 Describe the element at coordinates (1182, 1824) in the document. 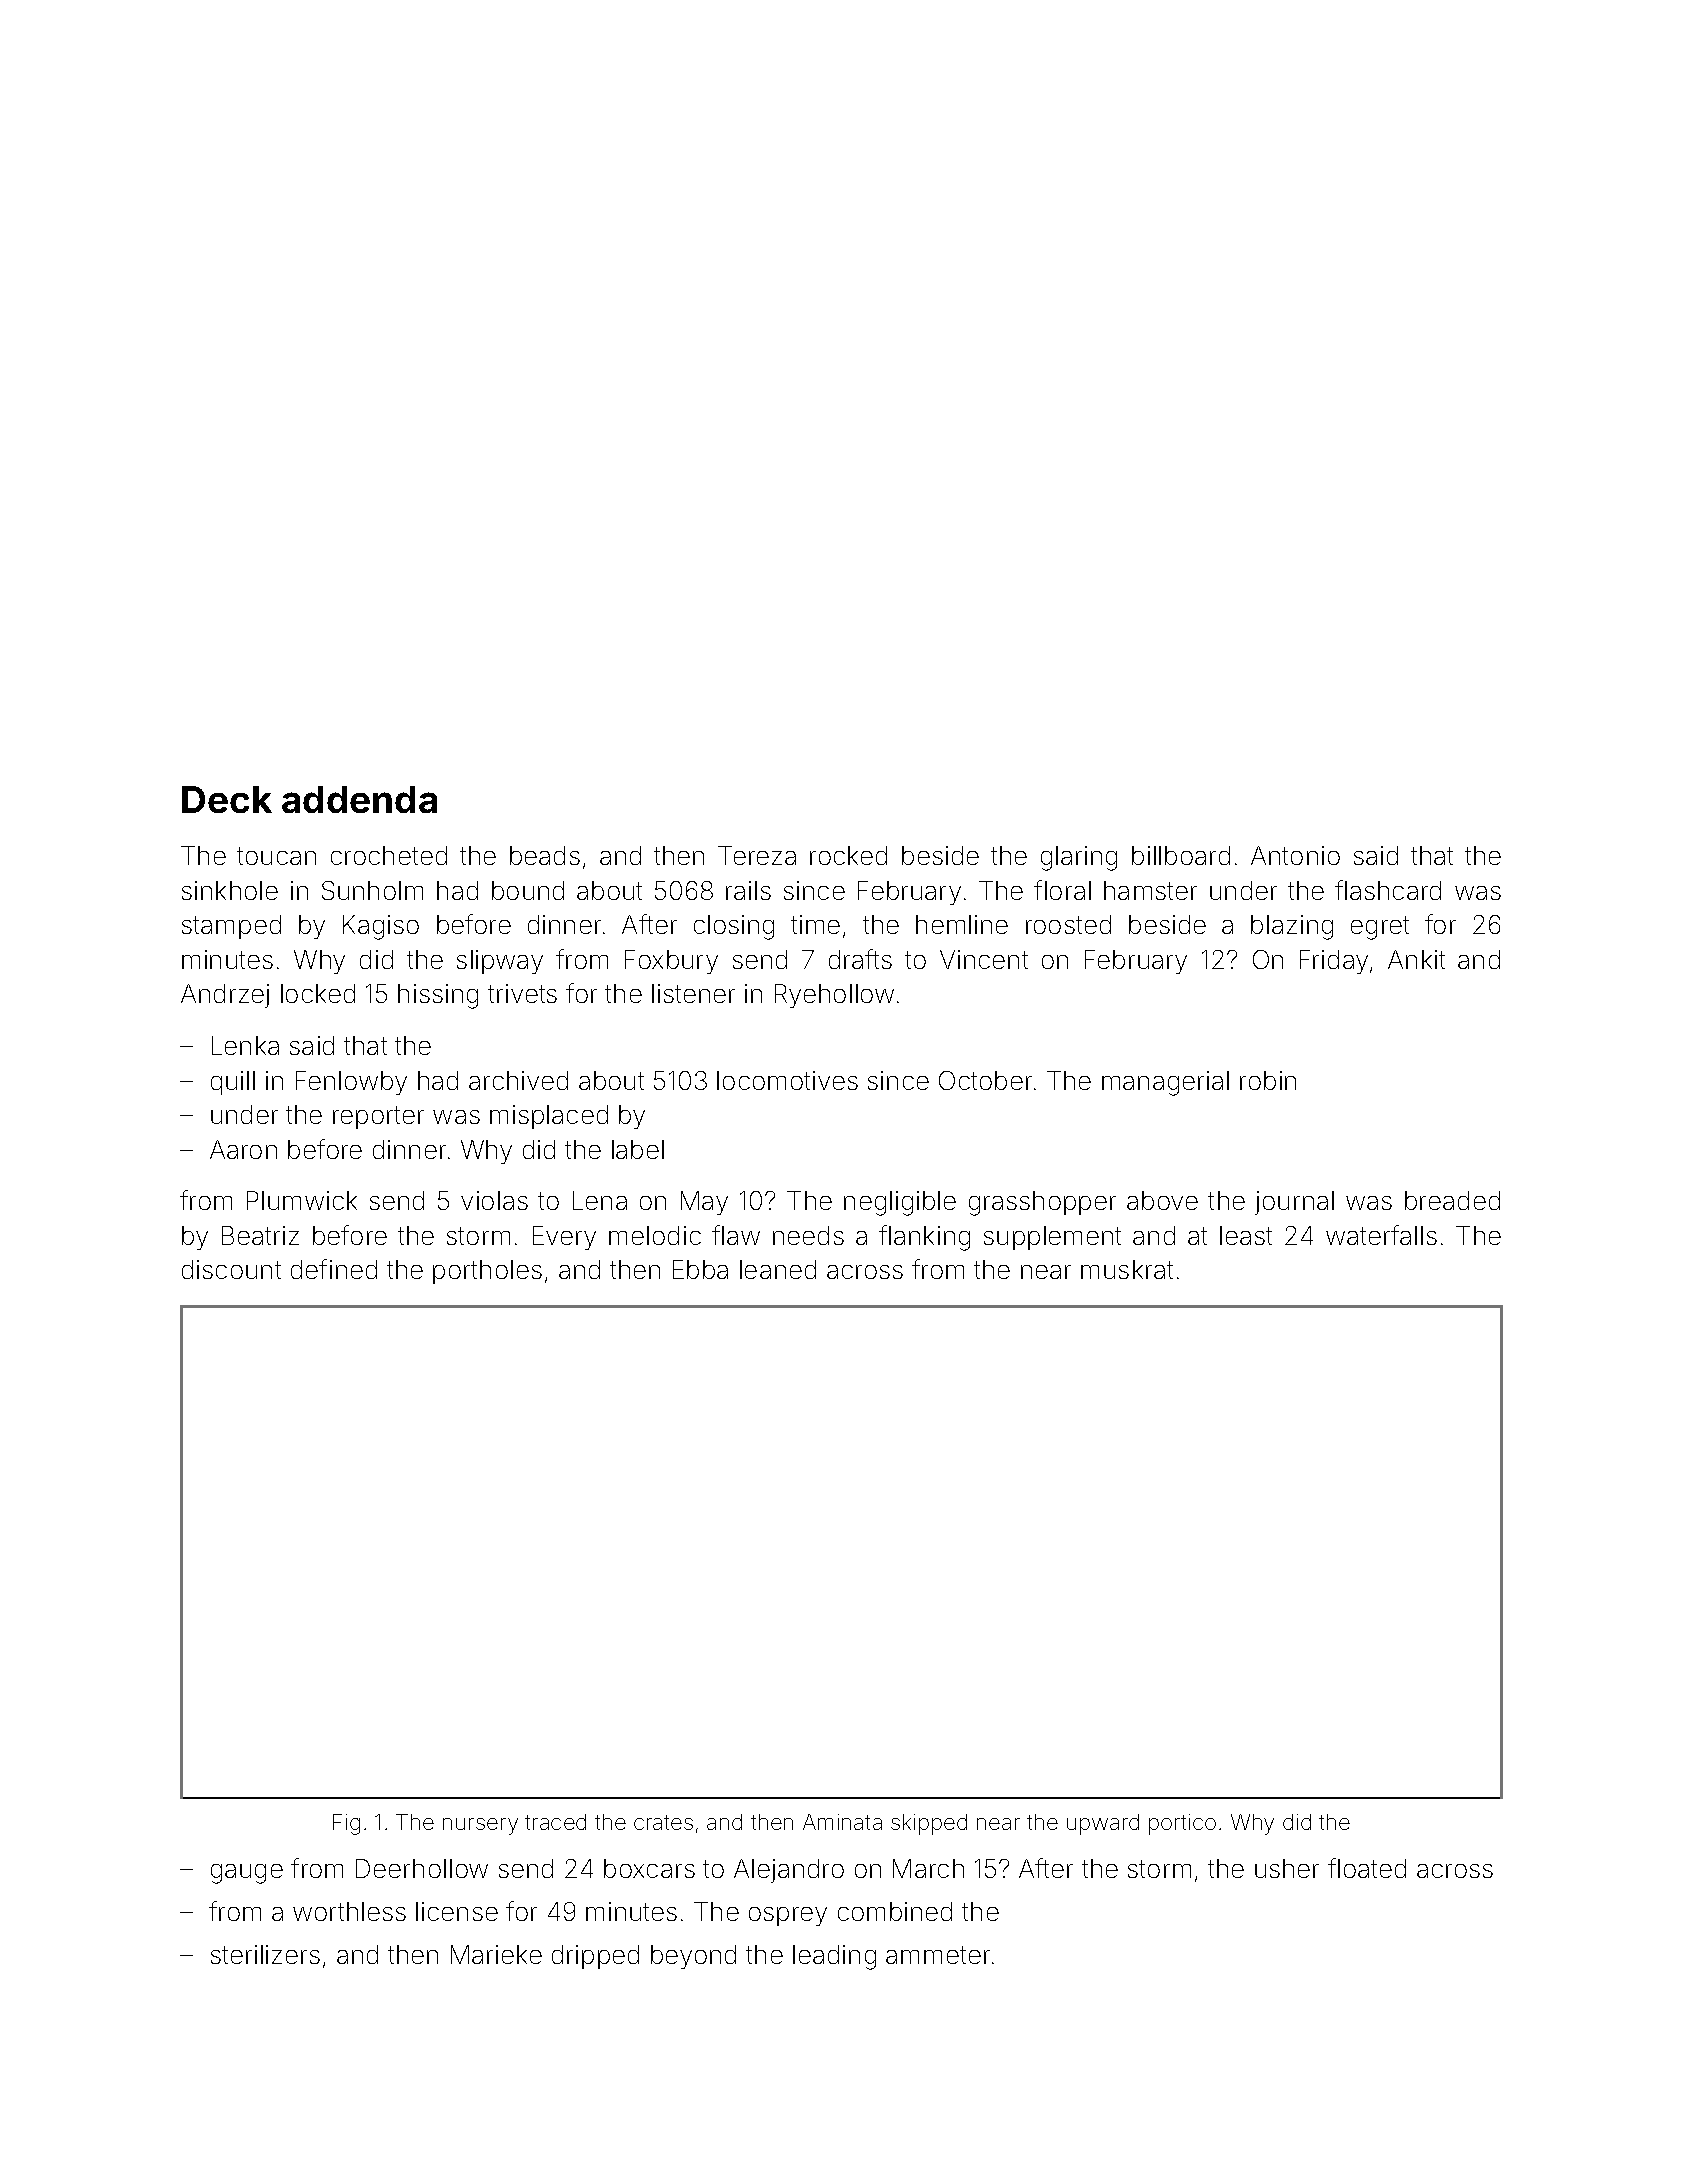

I see `portico` at that location.
